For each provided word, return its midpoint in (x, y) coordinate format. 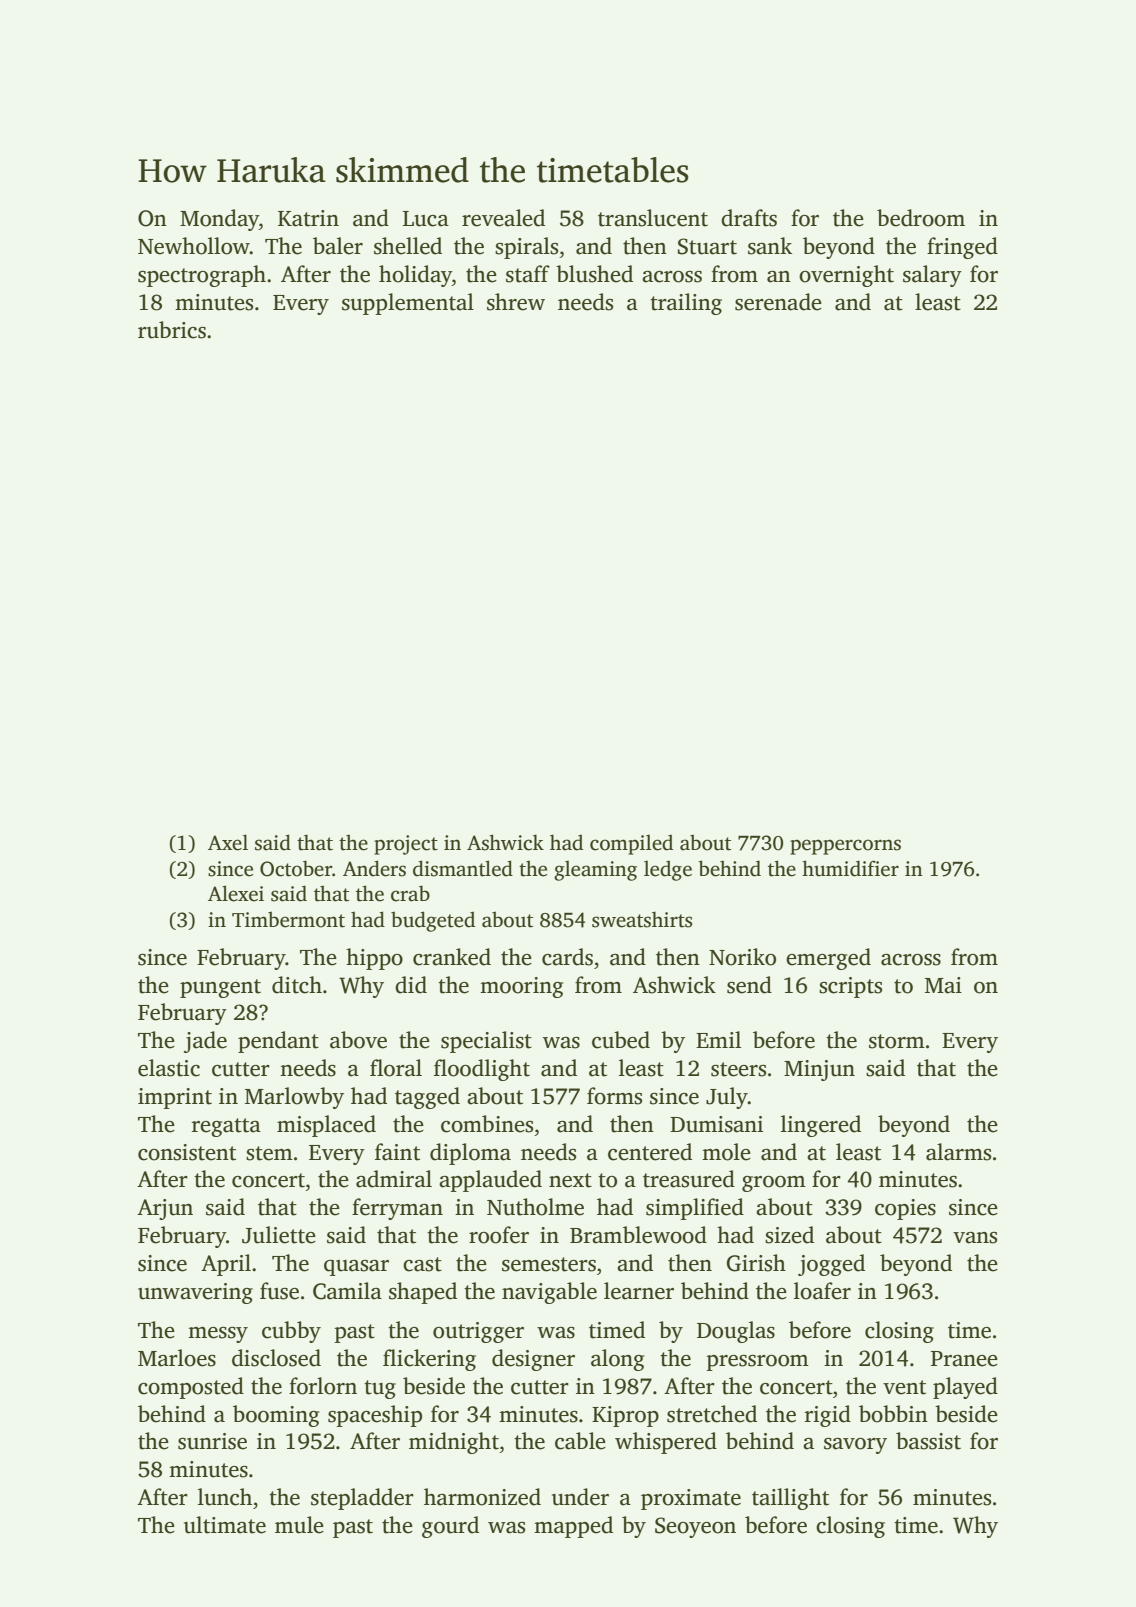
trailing (686, 304)
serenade (778, 302)
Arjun (165, 1209)
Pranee (964, 1359)
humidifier (850, 868)
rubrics (172, 330)
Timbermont (288, 919)
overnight (846, 276)
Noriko (742, 957)
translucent (653, 218)
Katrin (308, 218)
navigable (549, 1293)
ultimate (225, 1525)
